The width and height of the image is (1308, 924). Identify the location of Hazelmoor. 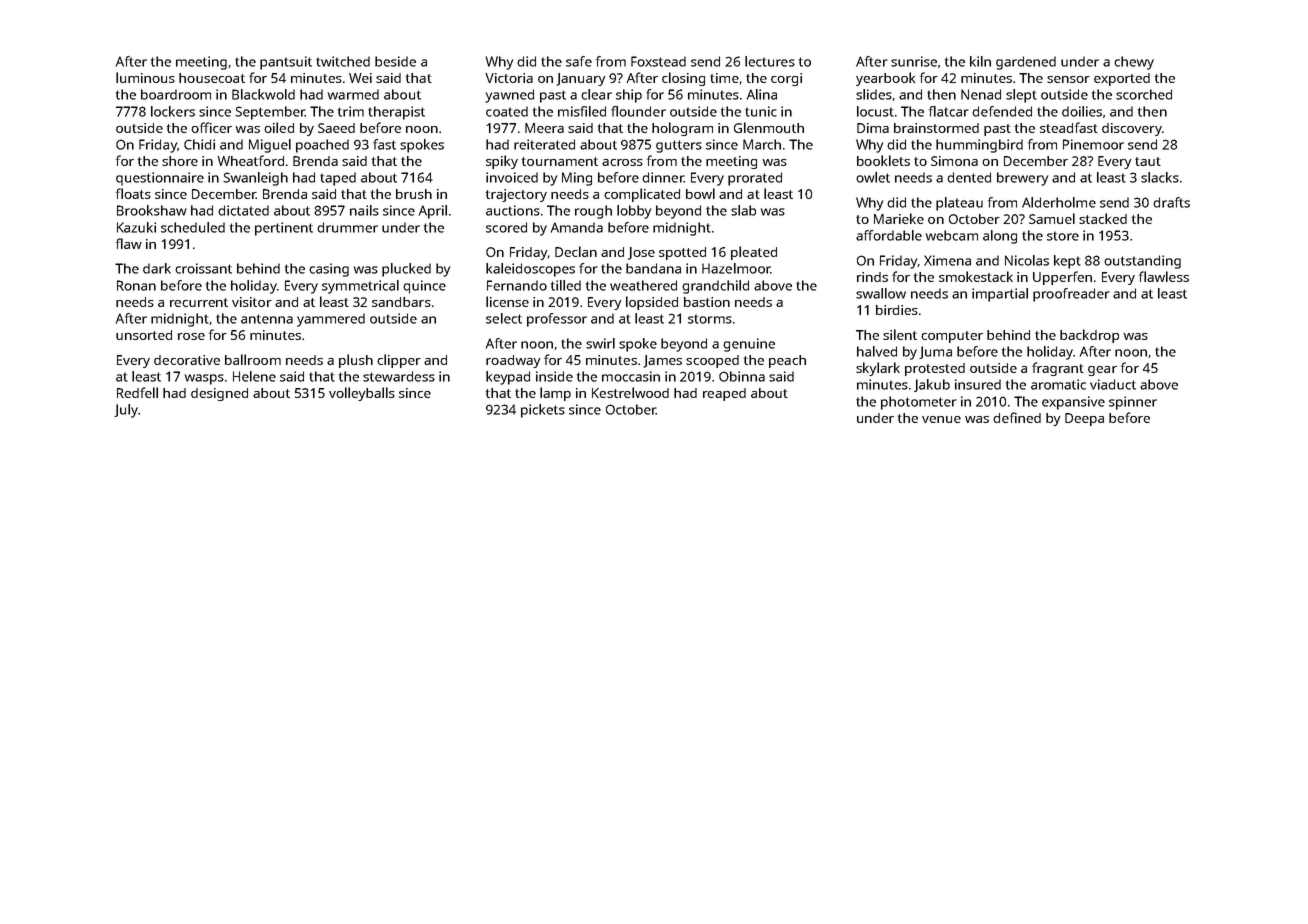
(736, 268).
